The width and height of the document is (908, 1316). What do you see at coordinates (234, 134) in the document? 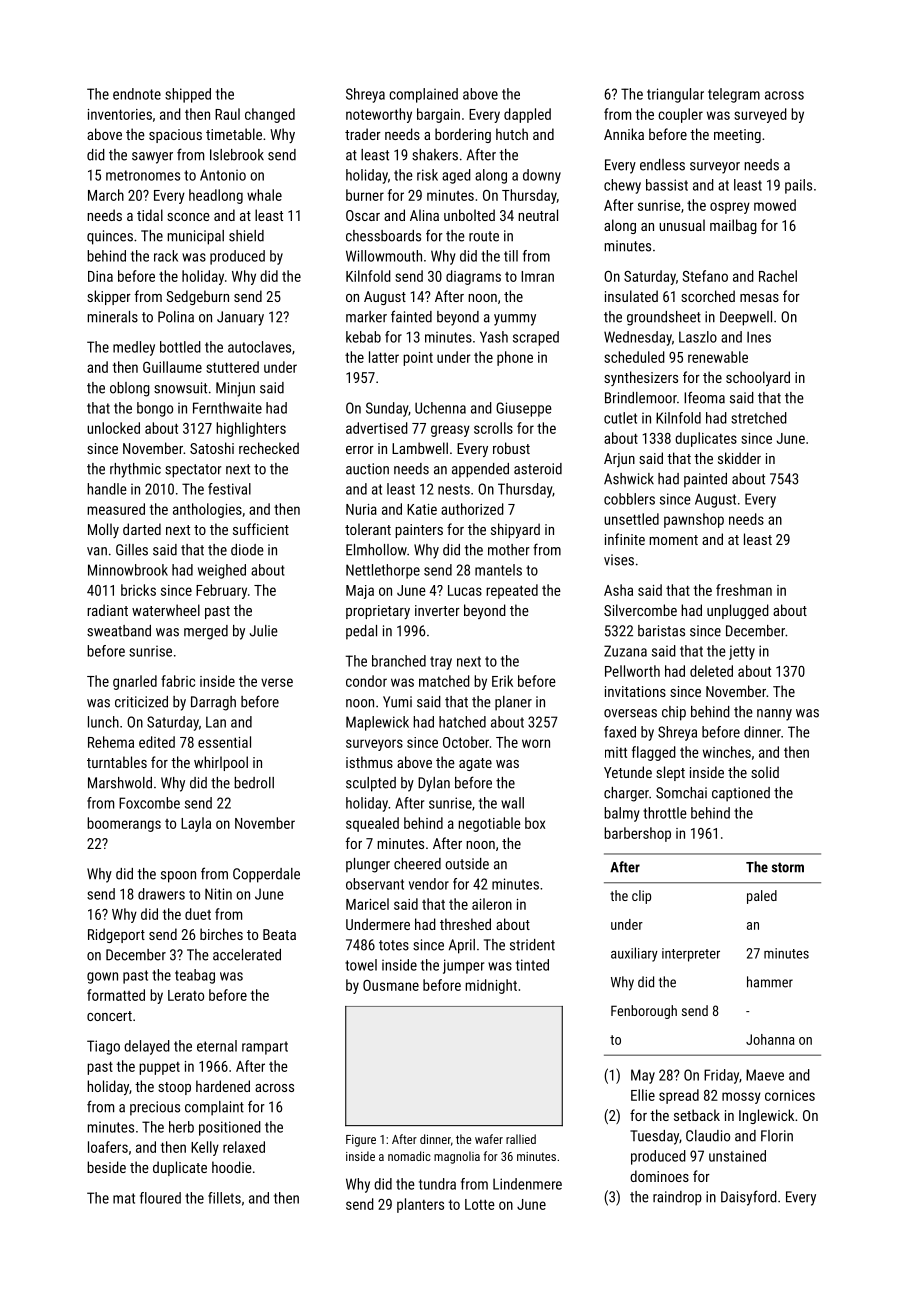
I see `timetable` at bounding box center [234, 134].
